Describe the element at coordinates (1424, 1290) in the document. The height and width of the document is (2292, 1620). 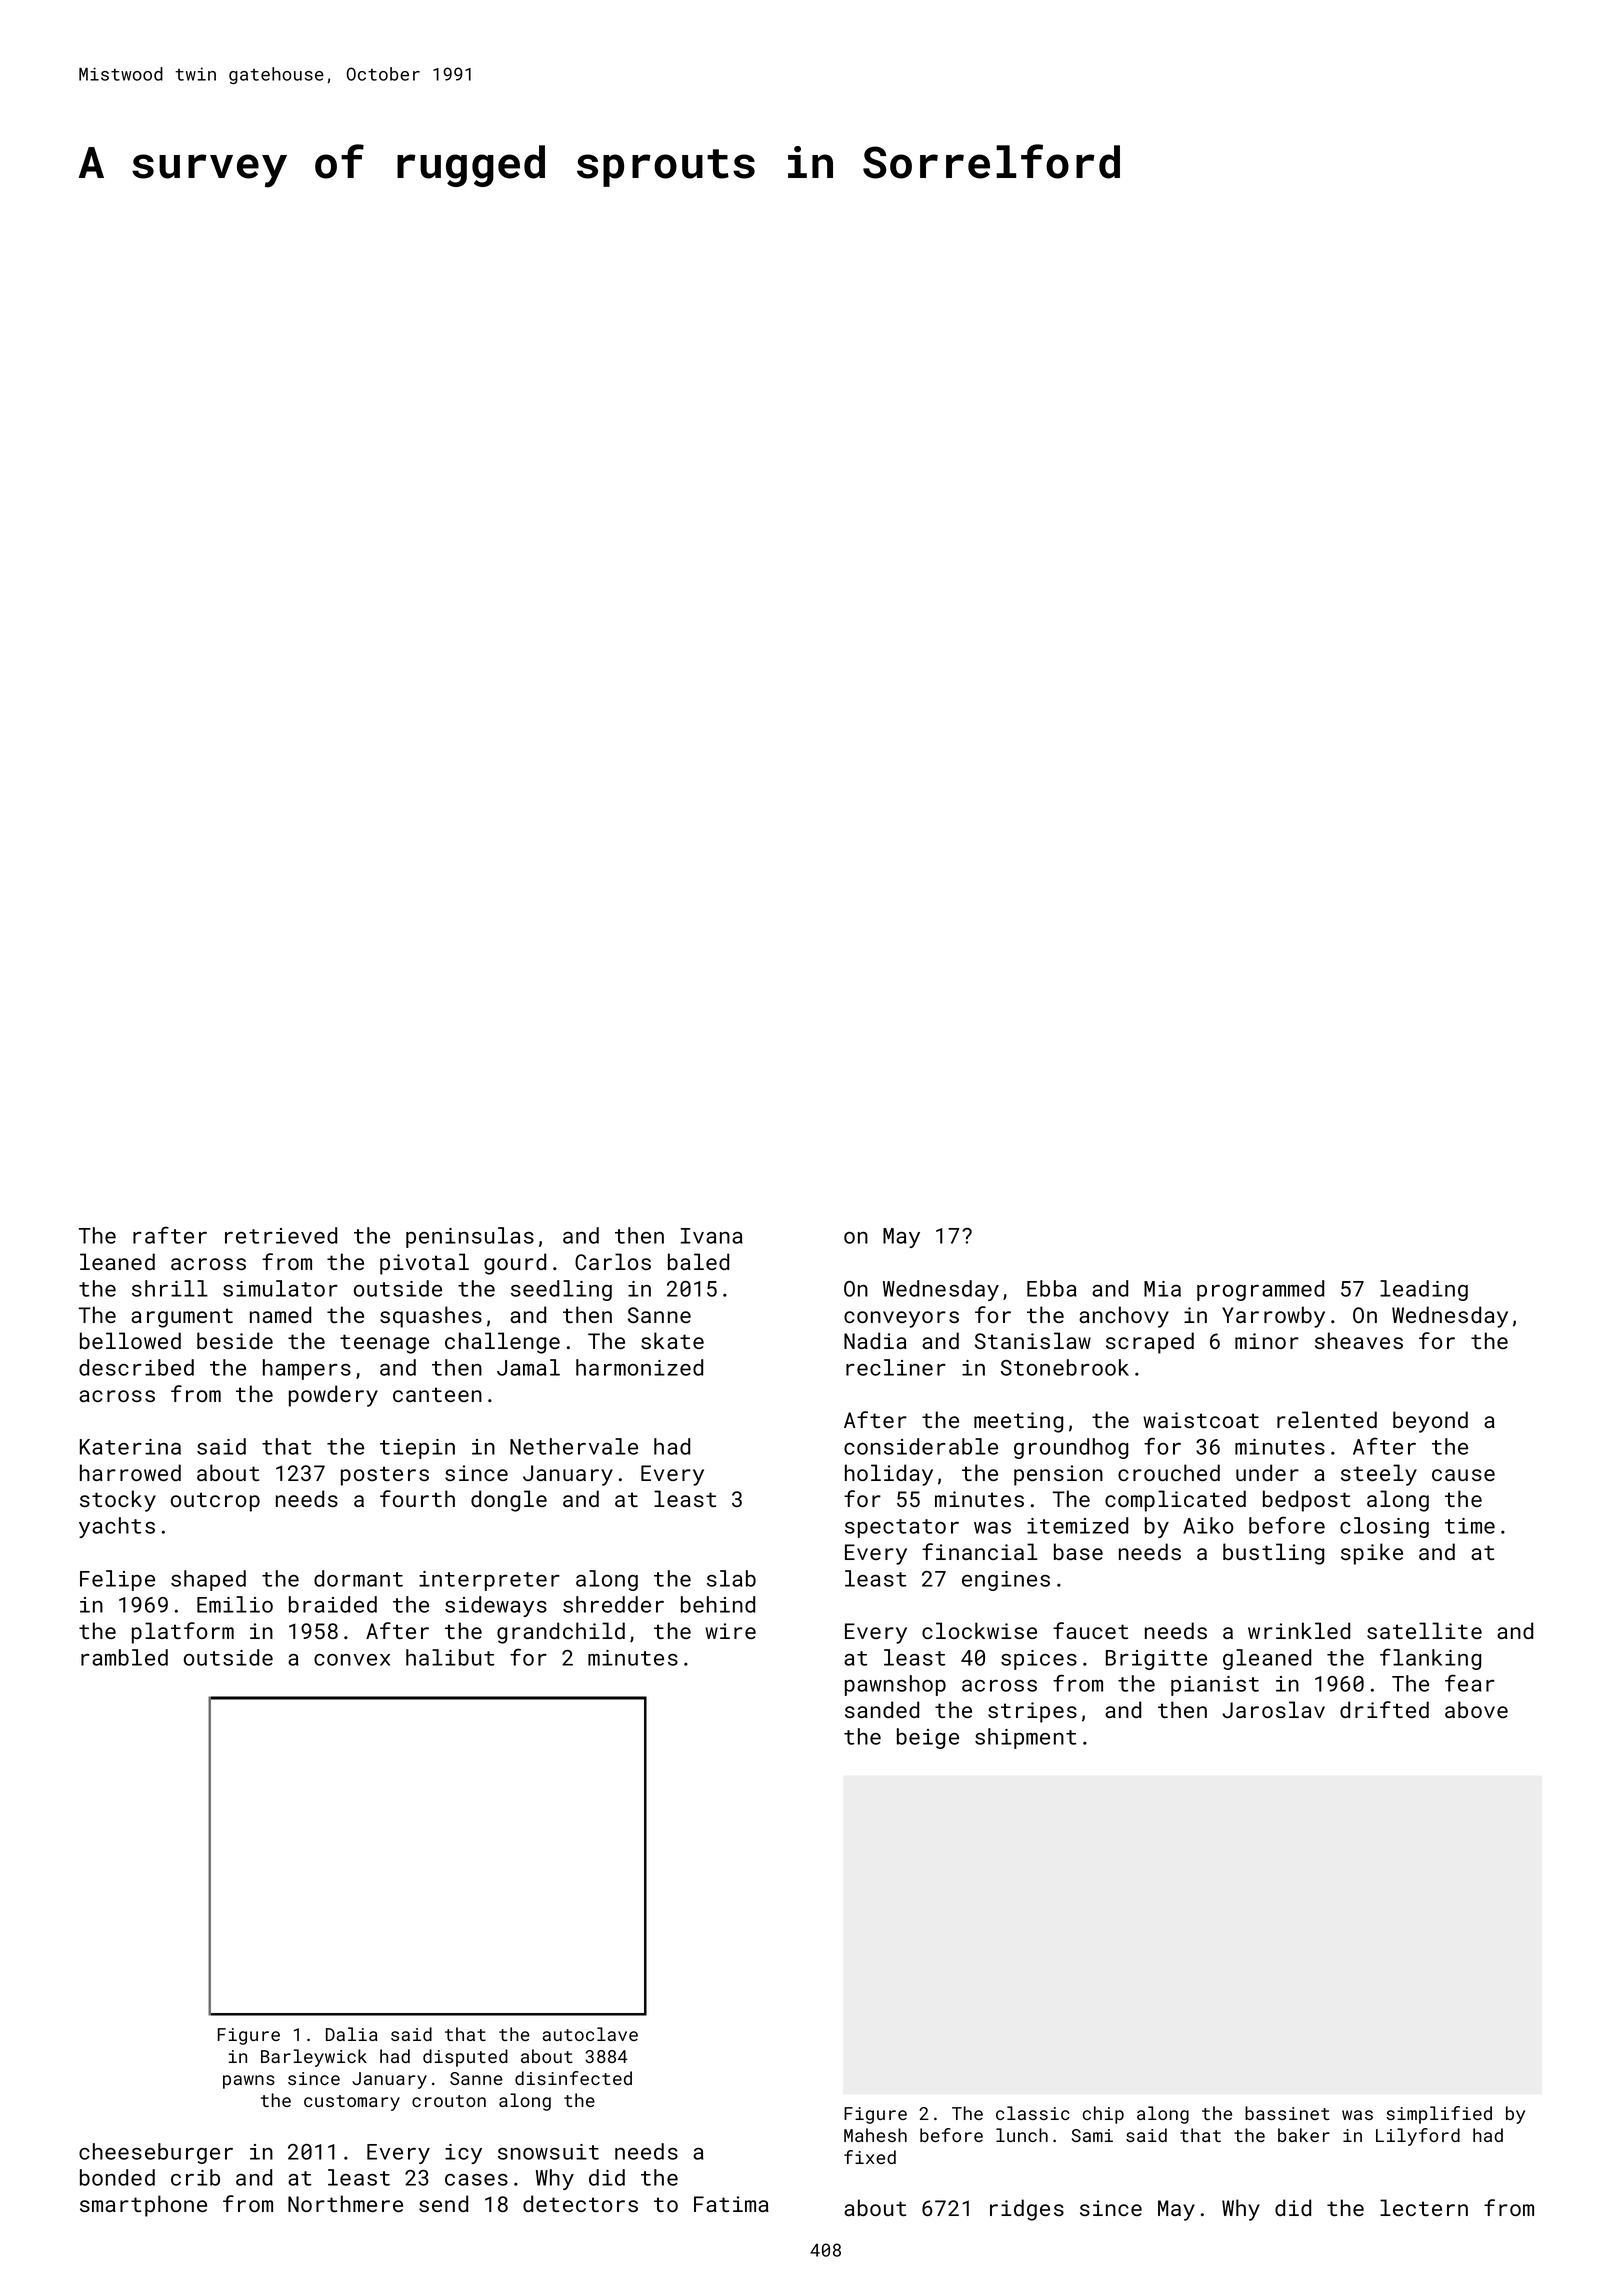
I see `leading` at that location.
